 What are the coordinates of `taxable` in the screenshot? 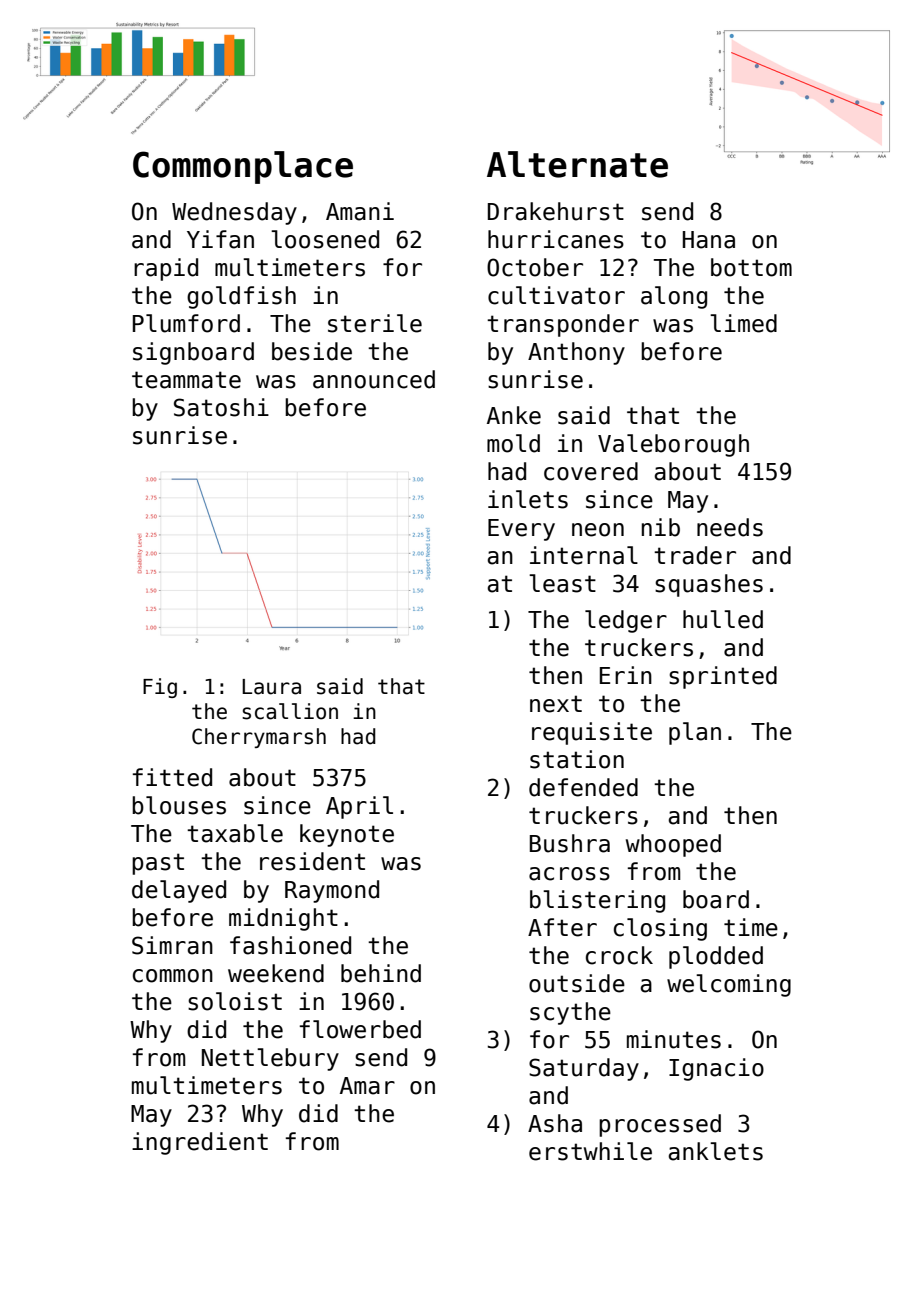 It's located at (235, 833).
